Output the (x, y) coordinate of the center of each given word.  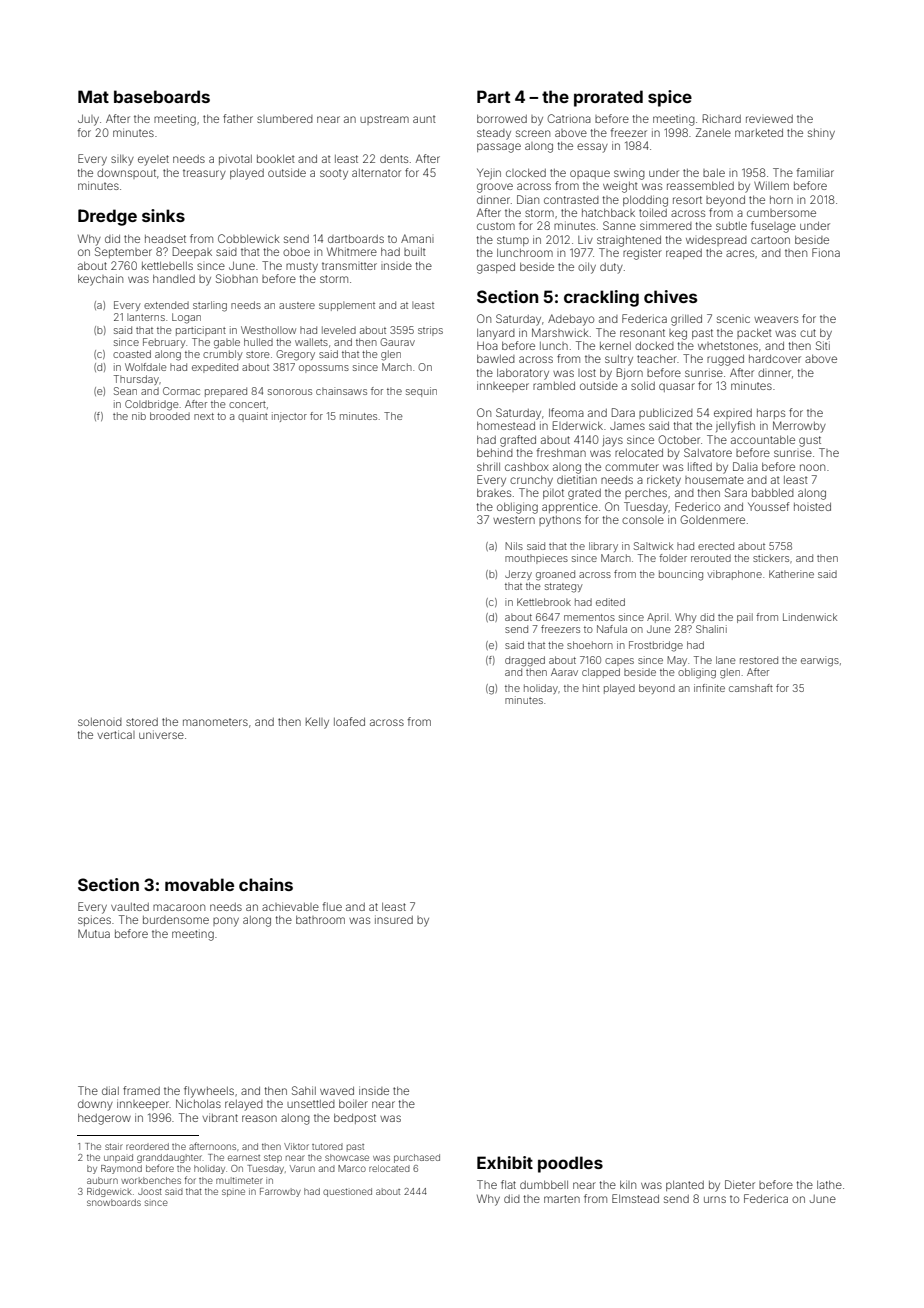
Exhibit (505, 1162)
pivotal (235, 159)
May (677, 661)
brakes (494, 493)
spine (233, 1193)
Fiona (826, 252)
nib (139, 416)
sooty (334, 174)
